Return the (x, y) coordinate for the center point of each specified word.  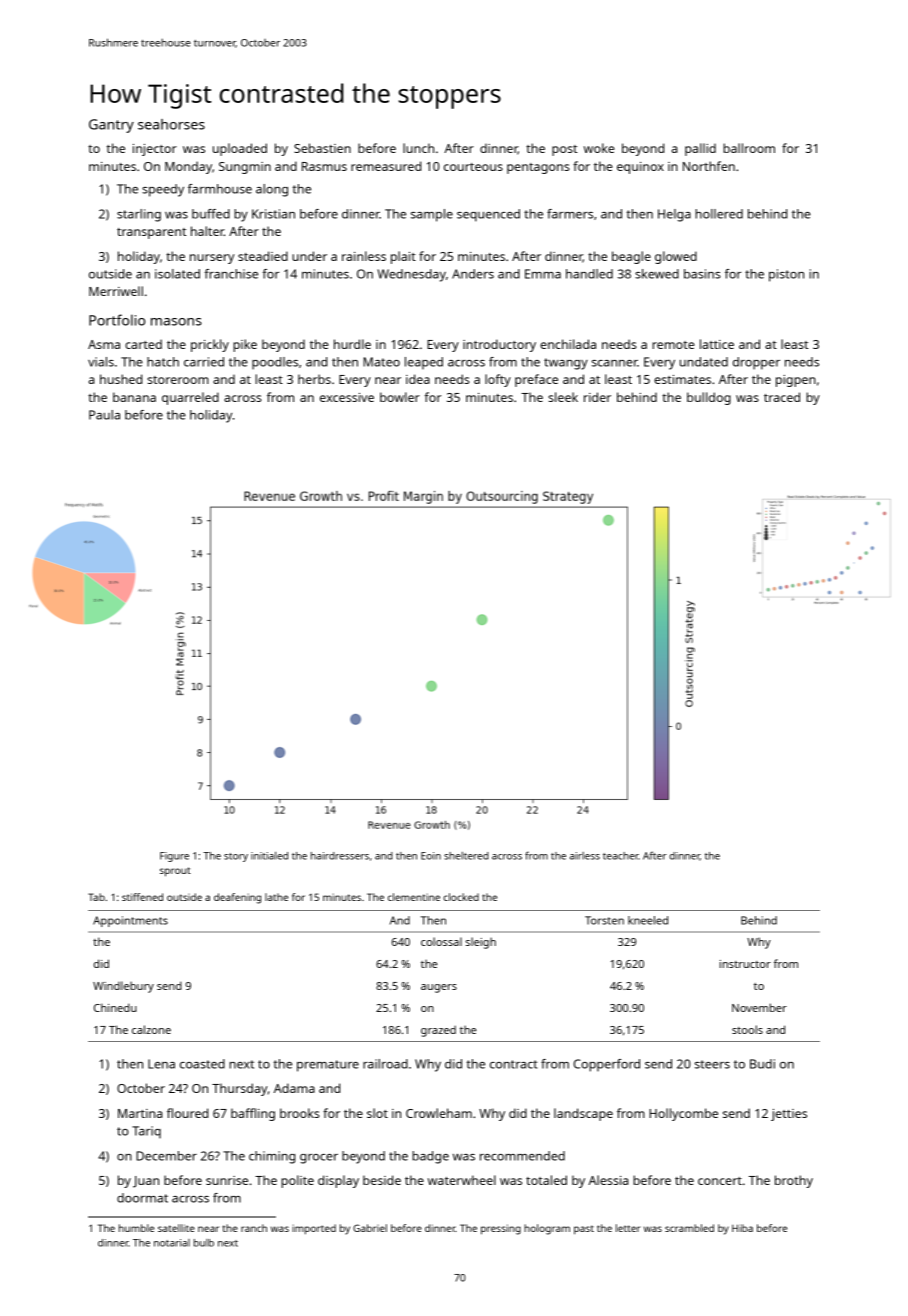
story (236, 857)
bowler (400, 397)
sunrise (227, 1180)
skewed (657, 274)
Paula (104, 415)
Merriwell (116, 291)
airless (585, 856)
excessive (347, 397)
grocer (319, 1159)
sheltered (466, 856)
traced (782, 397)
